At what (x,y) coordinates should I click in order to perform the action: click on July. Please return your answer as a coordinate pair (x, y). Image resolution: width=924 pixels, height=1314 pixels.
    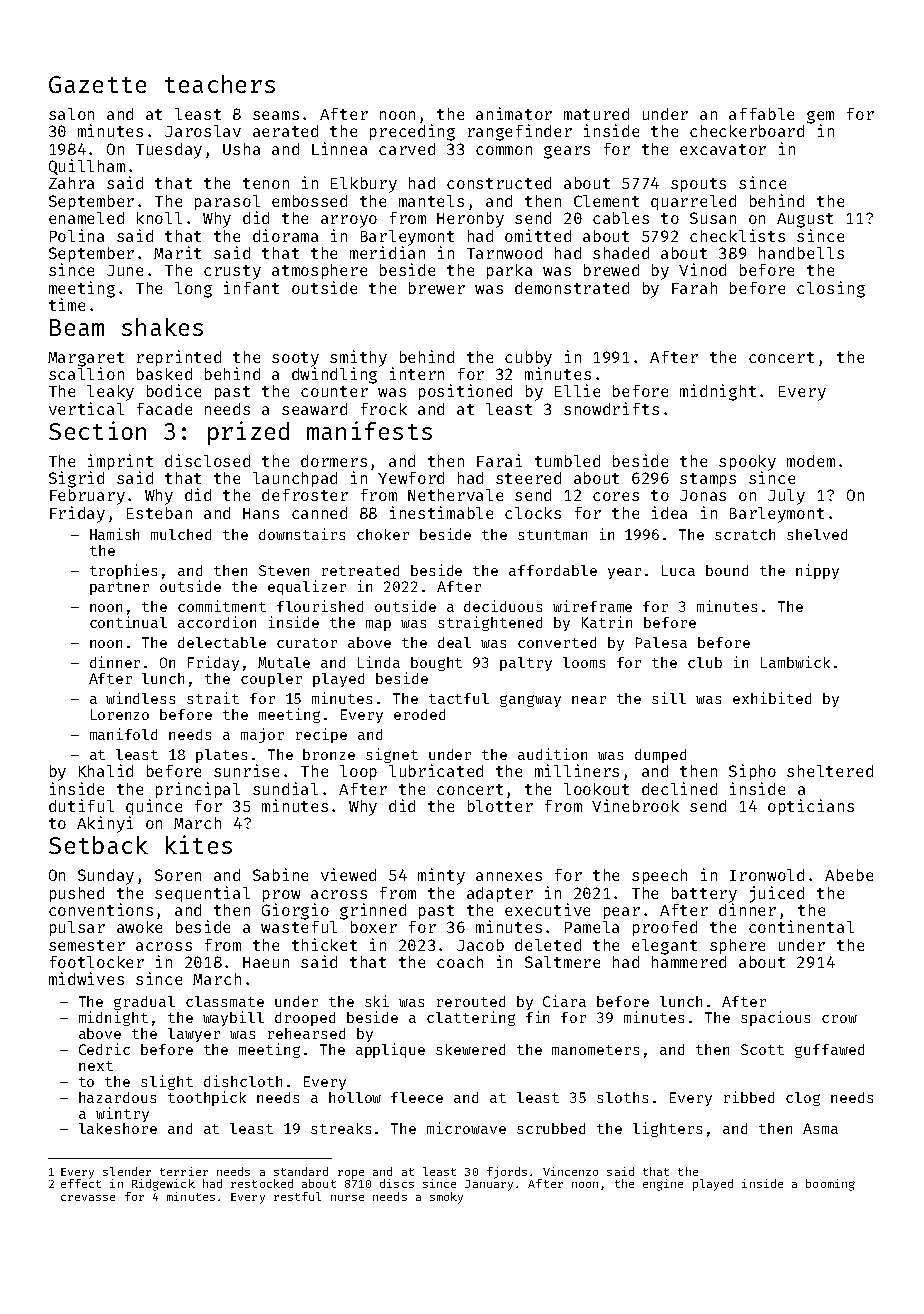
    Looking at the image, I should click on (786, 497).
